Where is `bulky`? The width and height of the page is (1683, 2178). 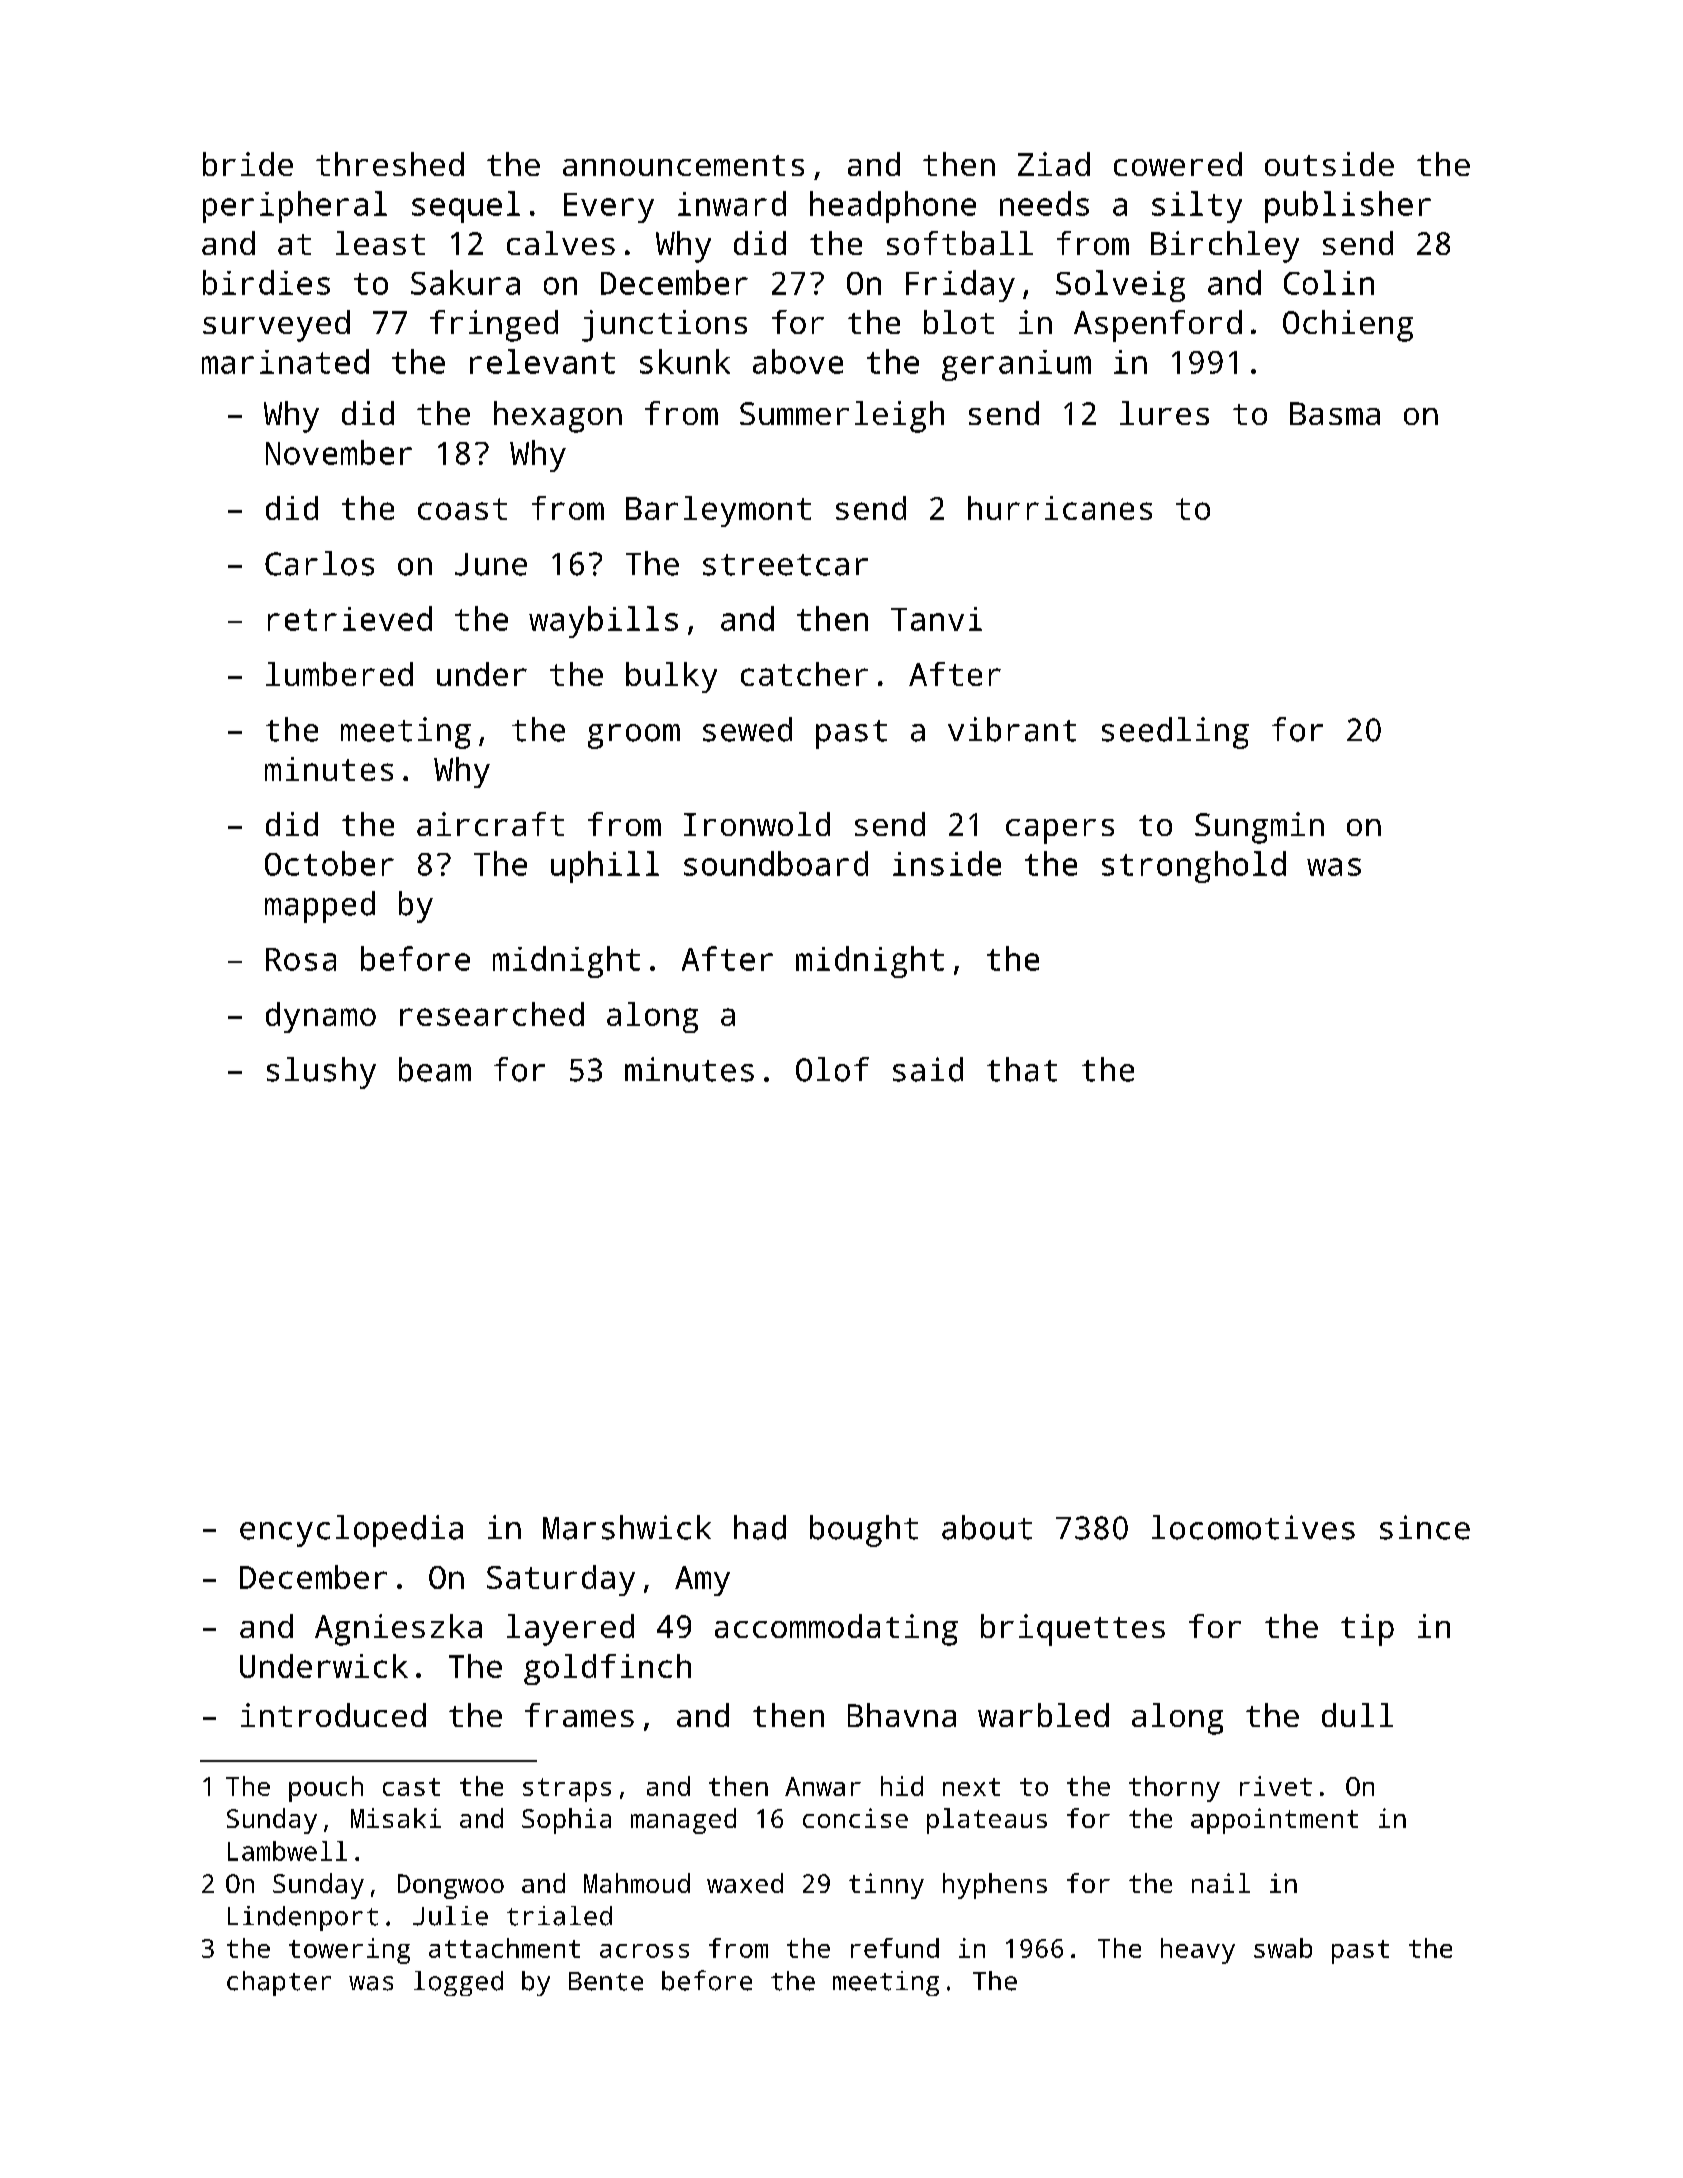
bulky is located at coordinates (671, 677).
